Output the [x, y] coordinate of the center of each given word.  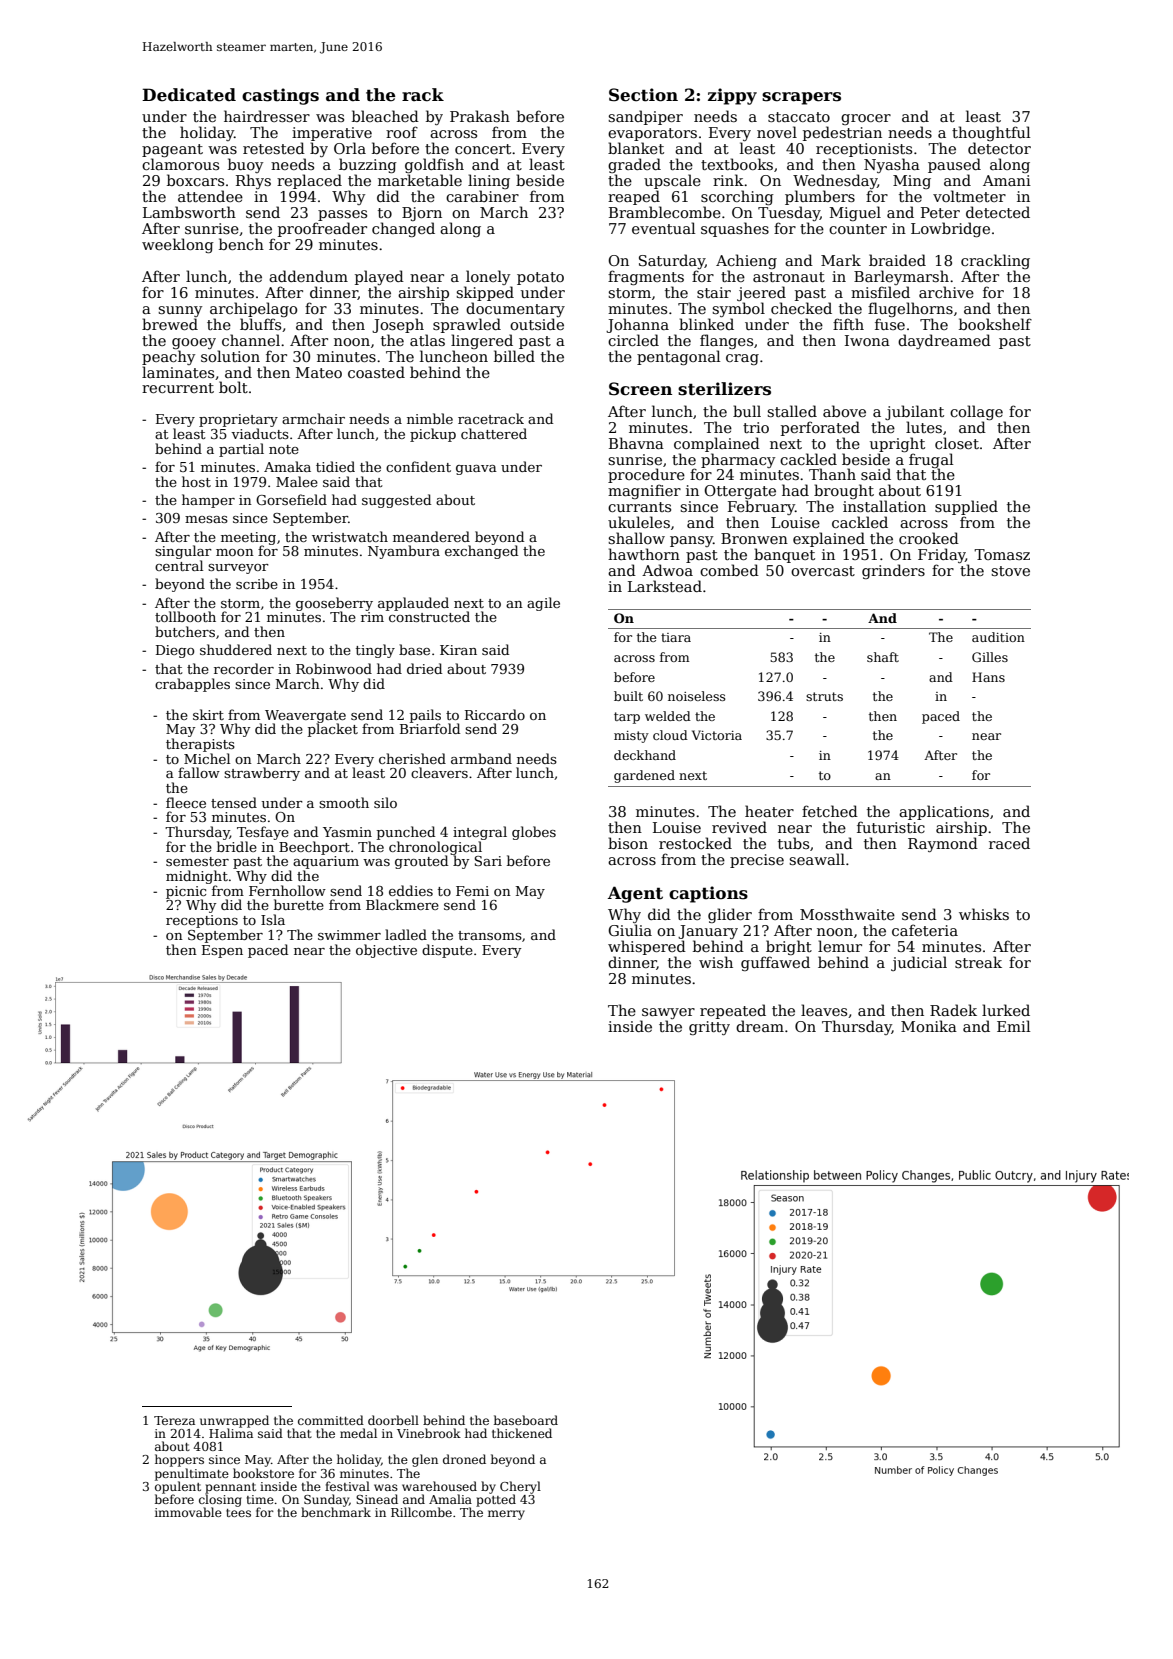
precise [757, 861]
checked [801, 308]
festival [347, 1486]
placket [333, 730]
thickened [522, 1433]
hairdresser [267, 116]
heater [769, 811]
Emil [1013, 1026]
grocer [866, 119]
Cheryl [520, 1487]
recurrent [178, 388]
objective [386, 951]
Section [643, 95]
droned [464, 1459]
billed [514, 356]
